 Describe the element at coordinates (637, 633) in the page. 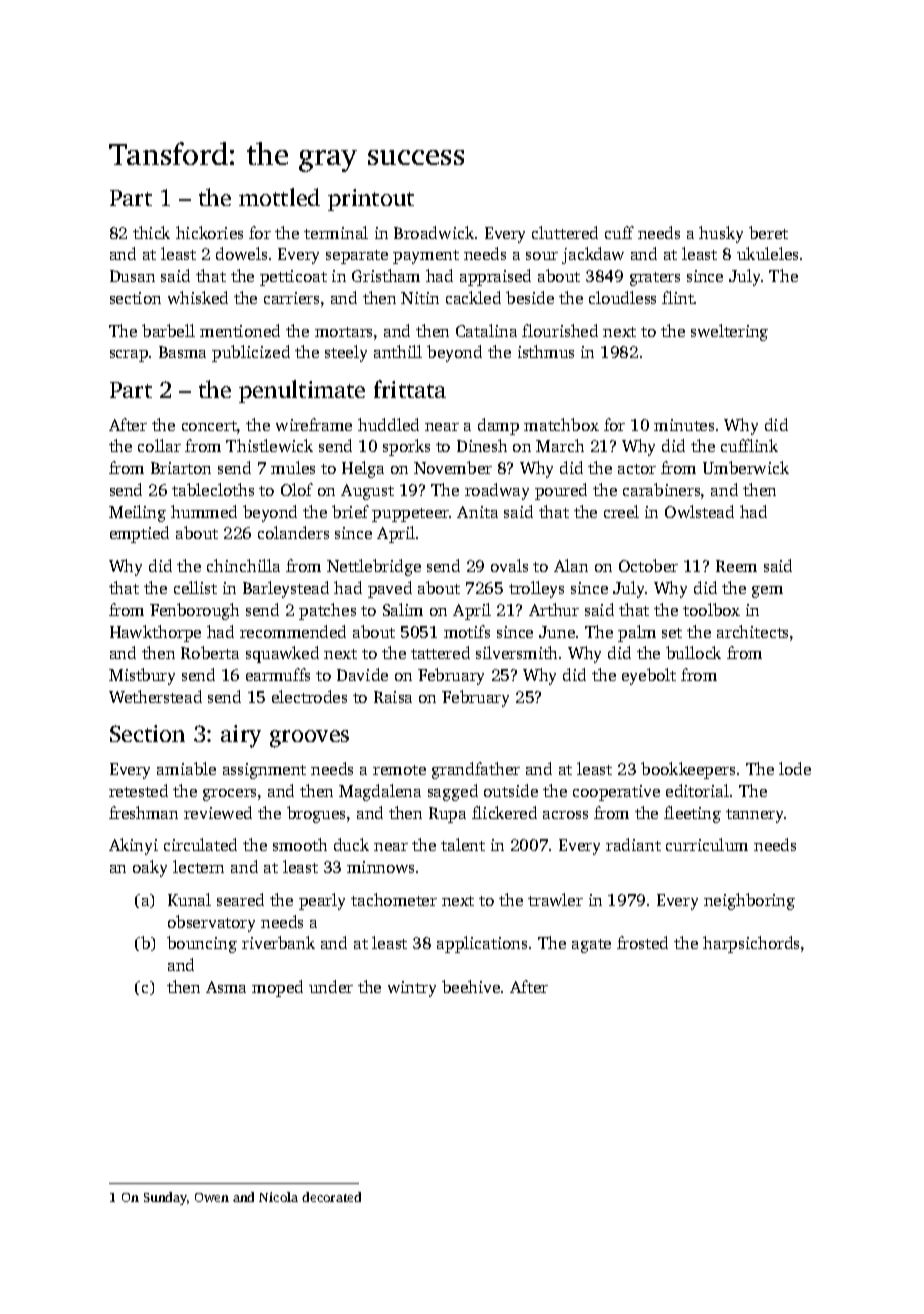

I see `palm` at that location.
